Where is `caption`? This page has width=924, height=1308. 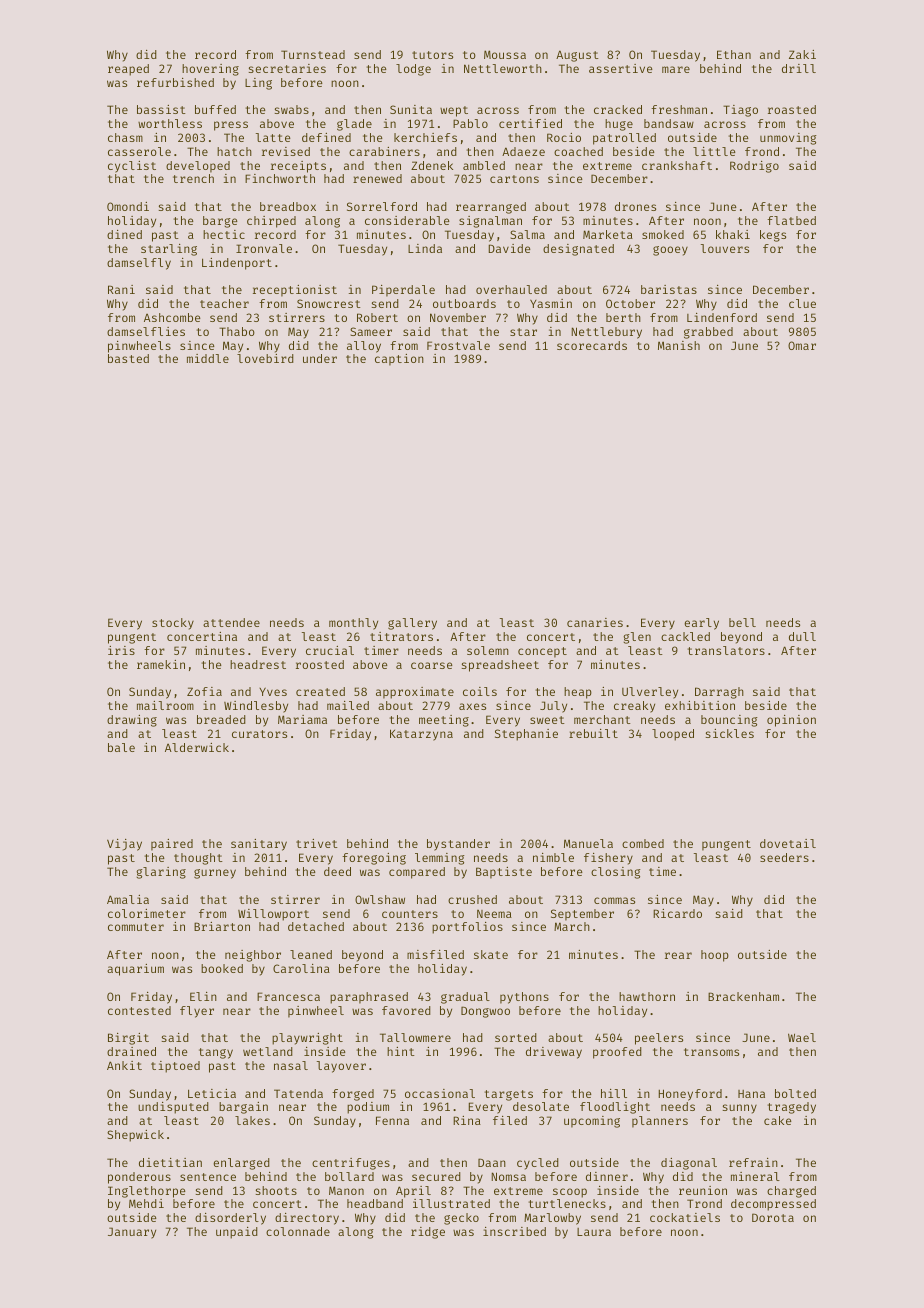 caption is located at coordinates (399, 360).
